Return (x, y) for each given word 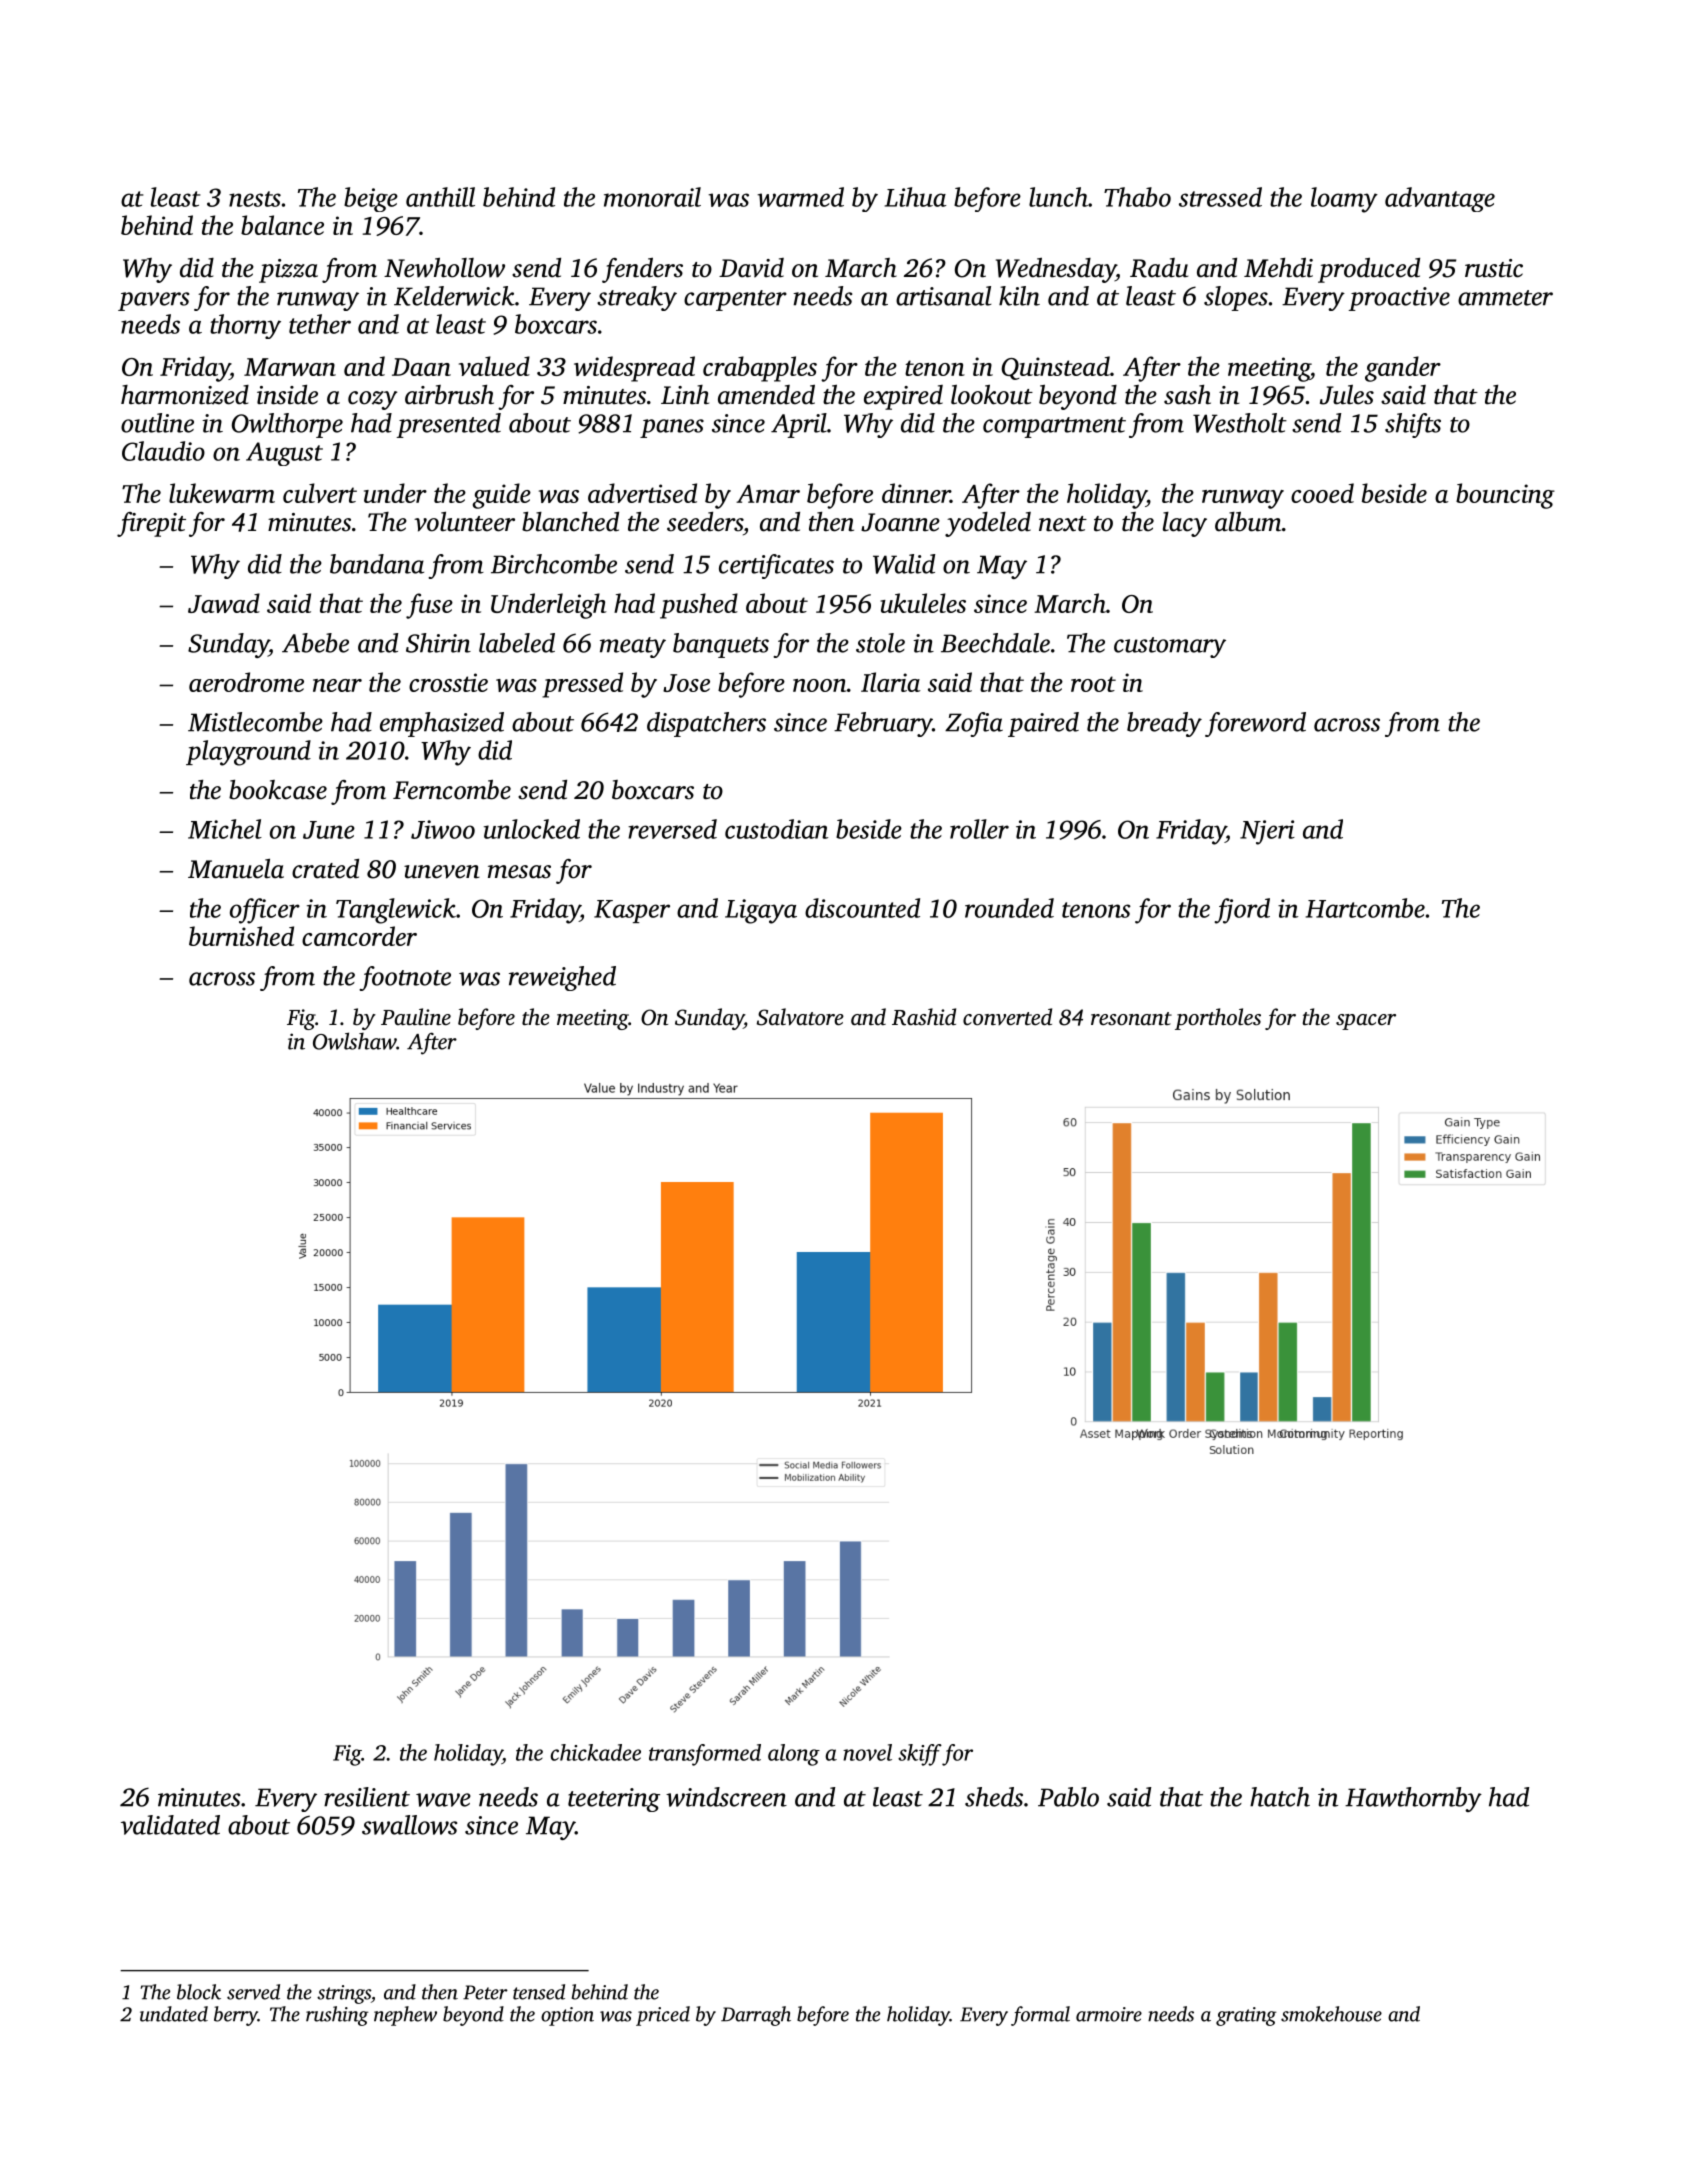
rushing (337, 2016)
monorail (652, 197)
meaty (633, 647)
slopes (1236, 298)
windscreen (726, 1797)
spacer (1366, 1022)
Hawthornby (1413, 1799)
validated (170, 1825)
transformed (705, 1755)
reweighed (562, 978)
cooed (1322, 493)
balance (282, 225)
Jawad (224, 603)
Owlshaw (354, 1041)
